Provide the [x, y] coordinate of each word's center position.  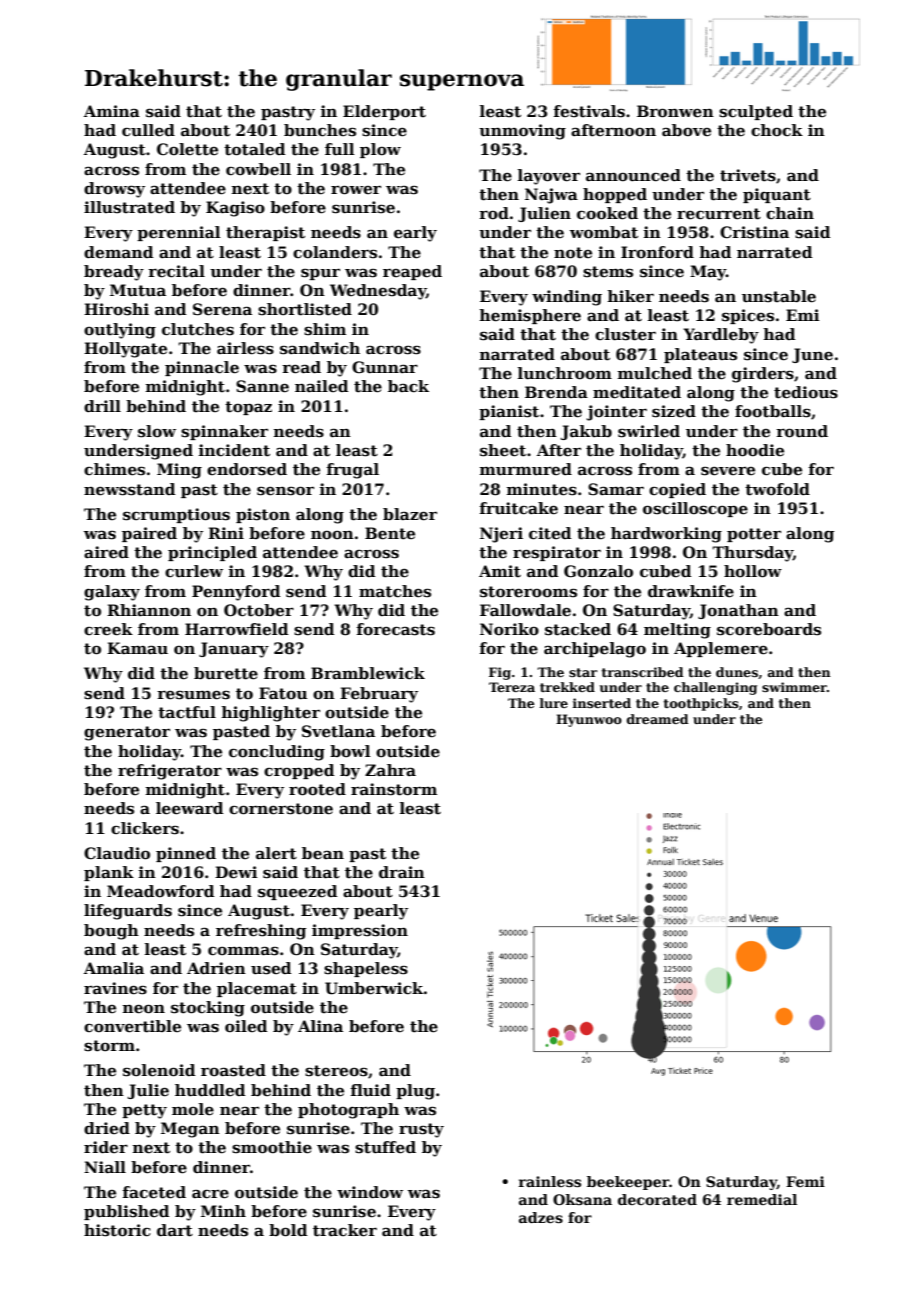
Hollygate [125, 350]
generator [127, 733]
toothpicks [701, 704]
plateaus [700, 355]
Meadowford [160, 891]
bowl [350, 751]
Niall [105, 1167]
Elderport [384, 112]
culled [148, 130]
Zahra [390, 770]
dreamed [658, 719]
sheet [503, 450]
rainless [550, 1181]
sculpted [756, 112]
